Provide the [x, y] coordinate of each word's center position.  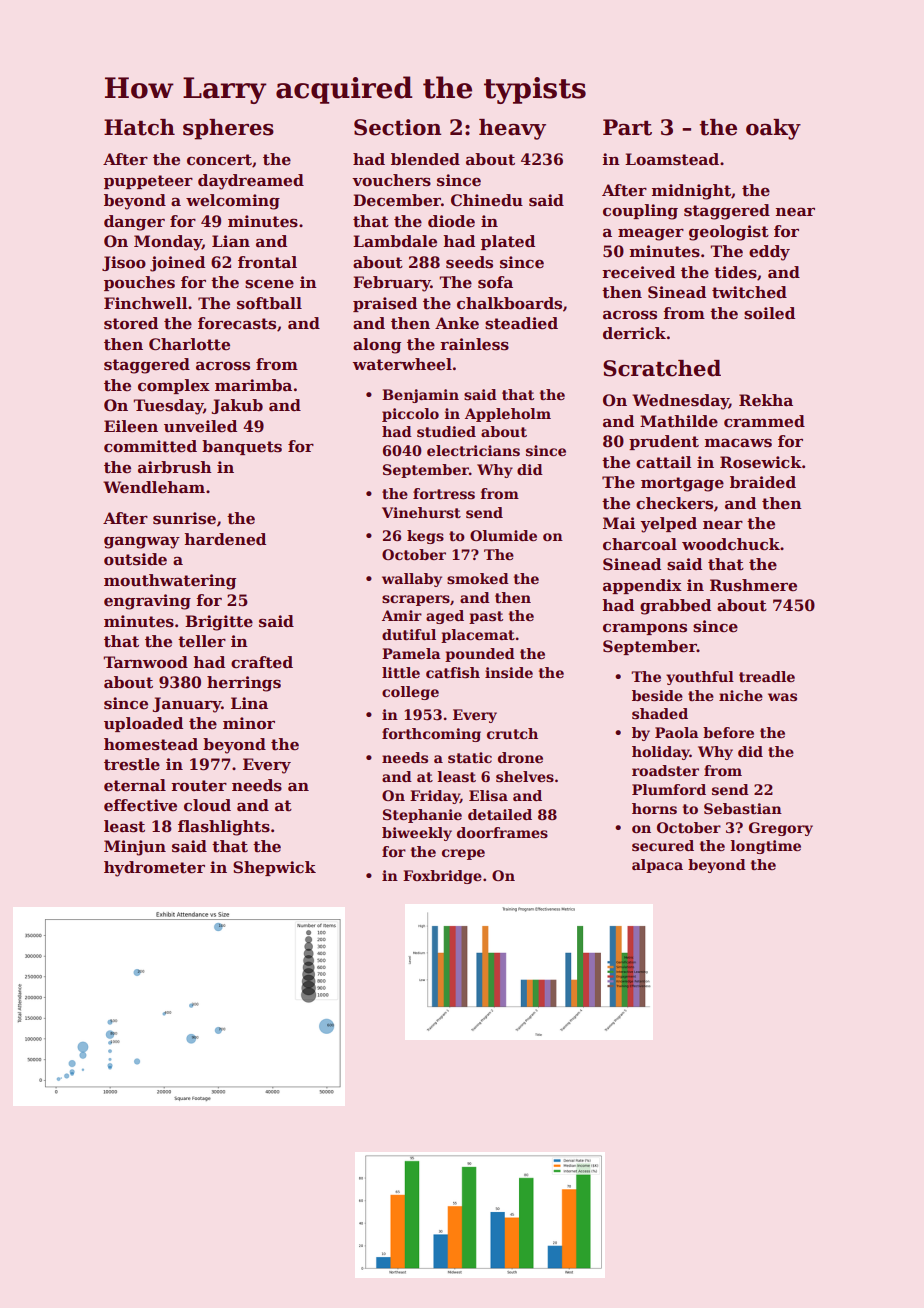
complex [174, 386]
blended [425, 159]
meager [651, 234]
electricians [473, 450]
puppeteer [148, 182]
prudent [664, 442]
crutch [512, 733]
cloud [207, 805]
